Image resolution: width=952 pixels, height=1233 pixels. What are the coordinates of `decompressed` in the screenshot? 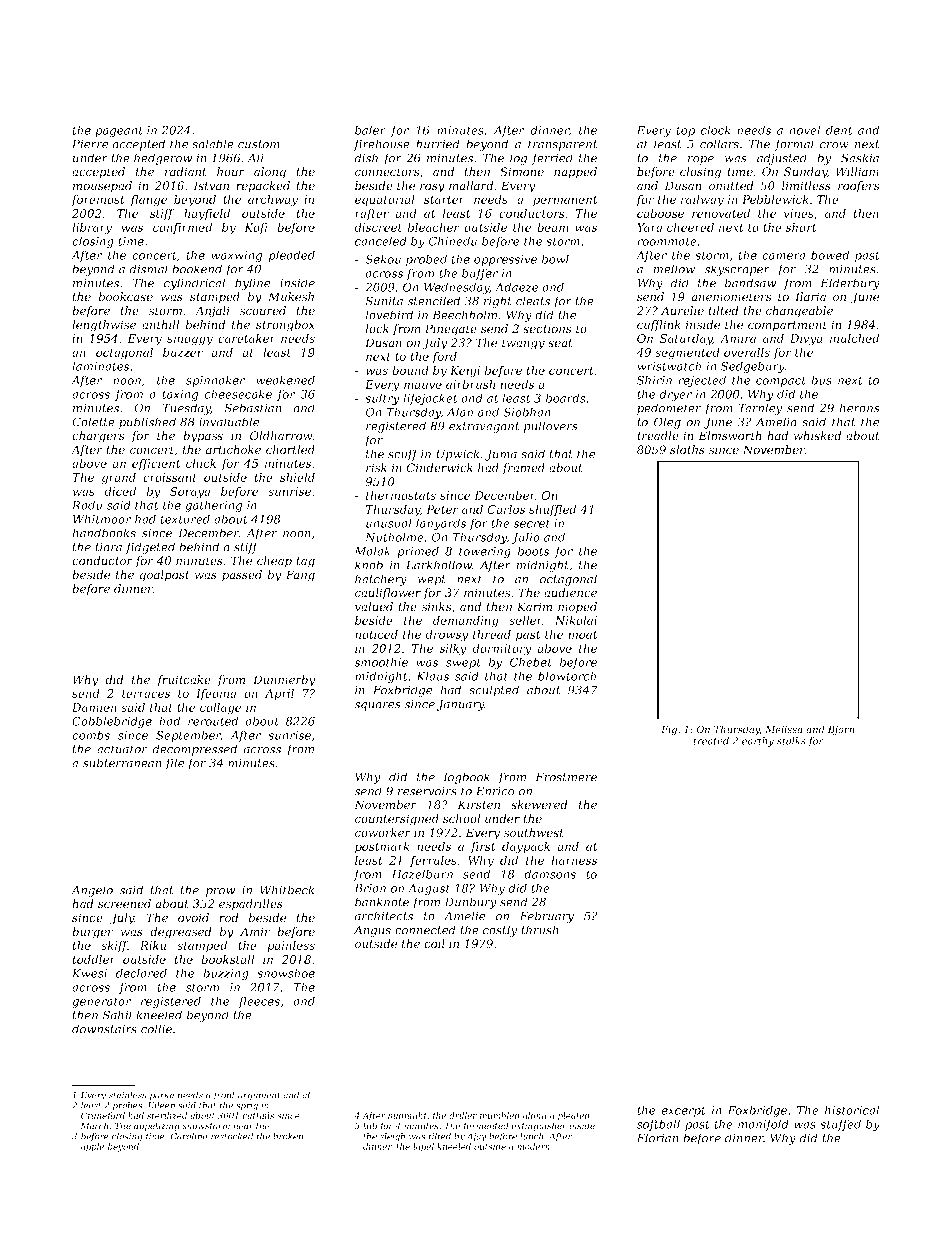 It's located at (194, 750).
